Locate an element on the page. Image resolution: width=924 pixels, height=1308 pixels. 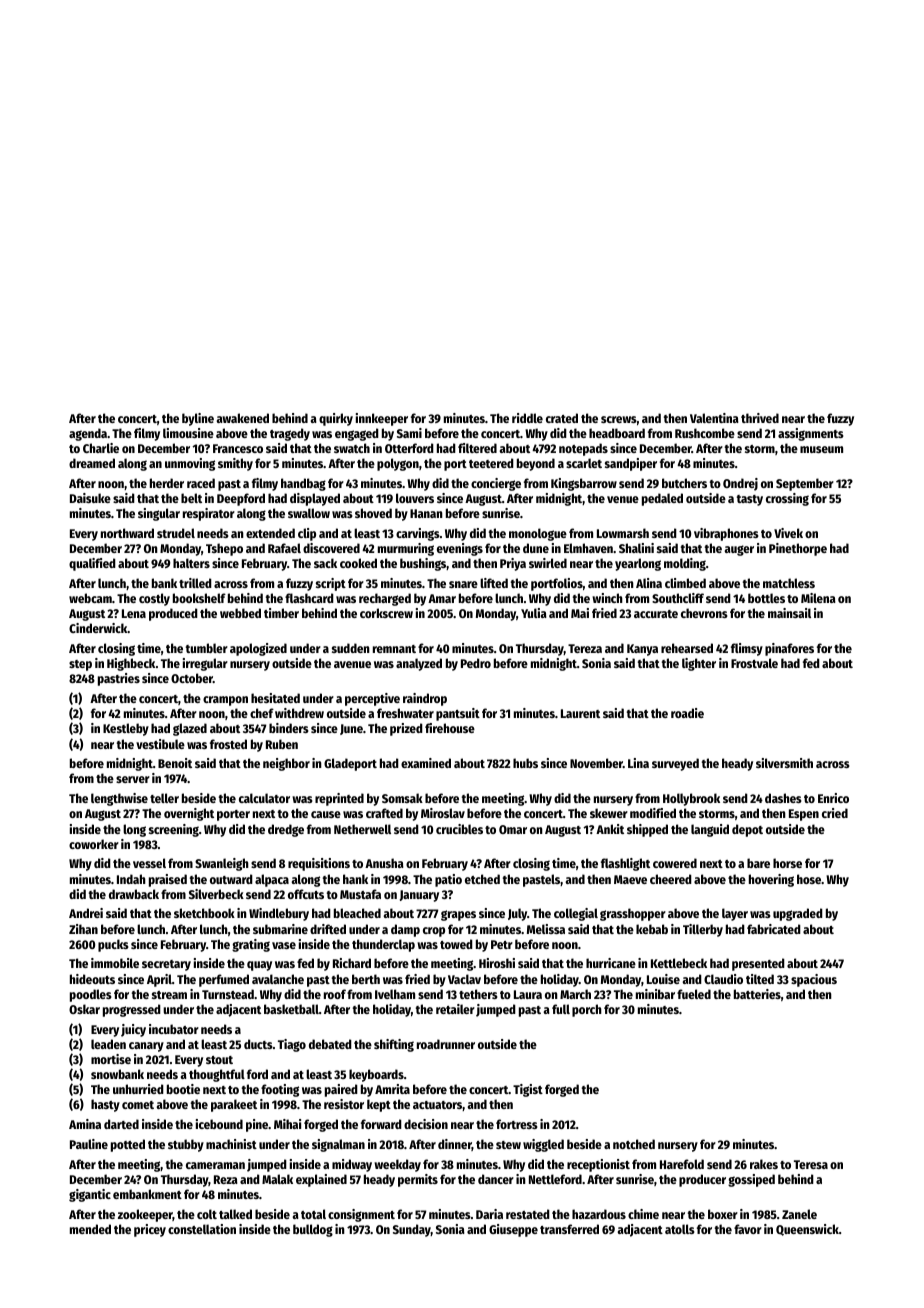
spacious is located at coordinates (814, 980).
